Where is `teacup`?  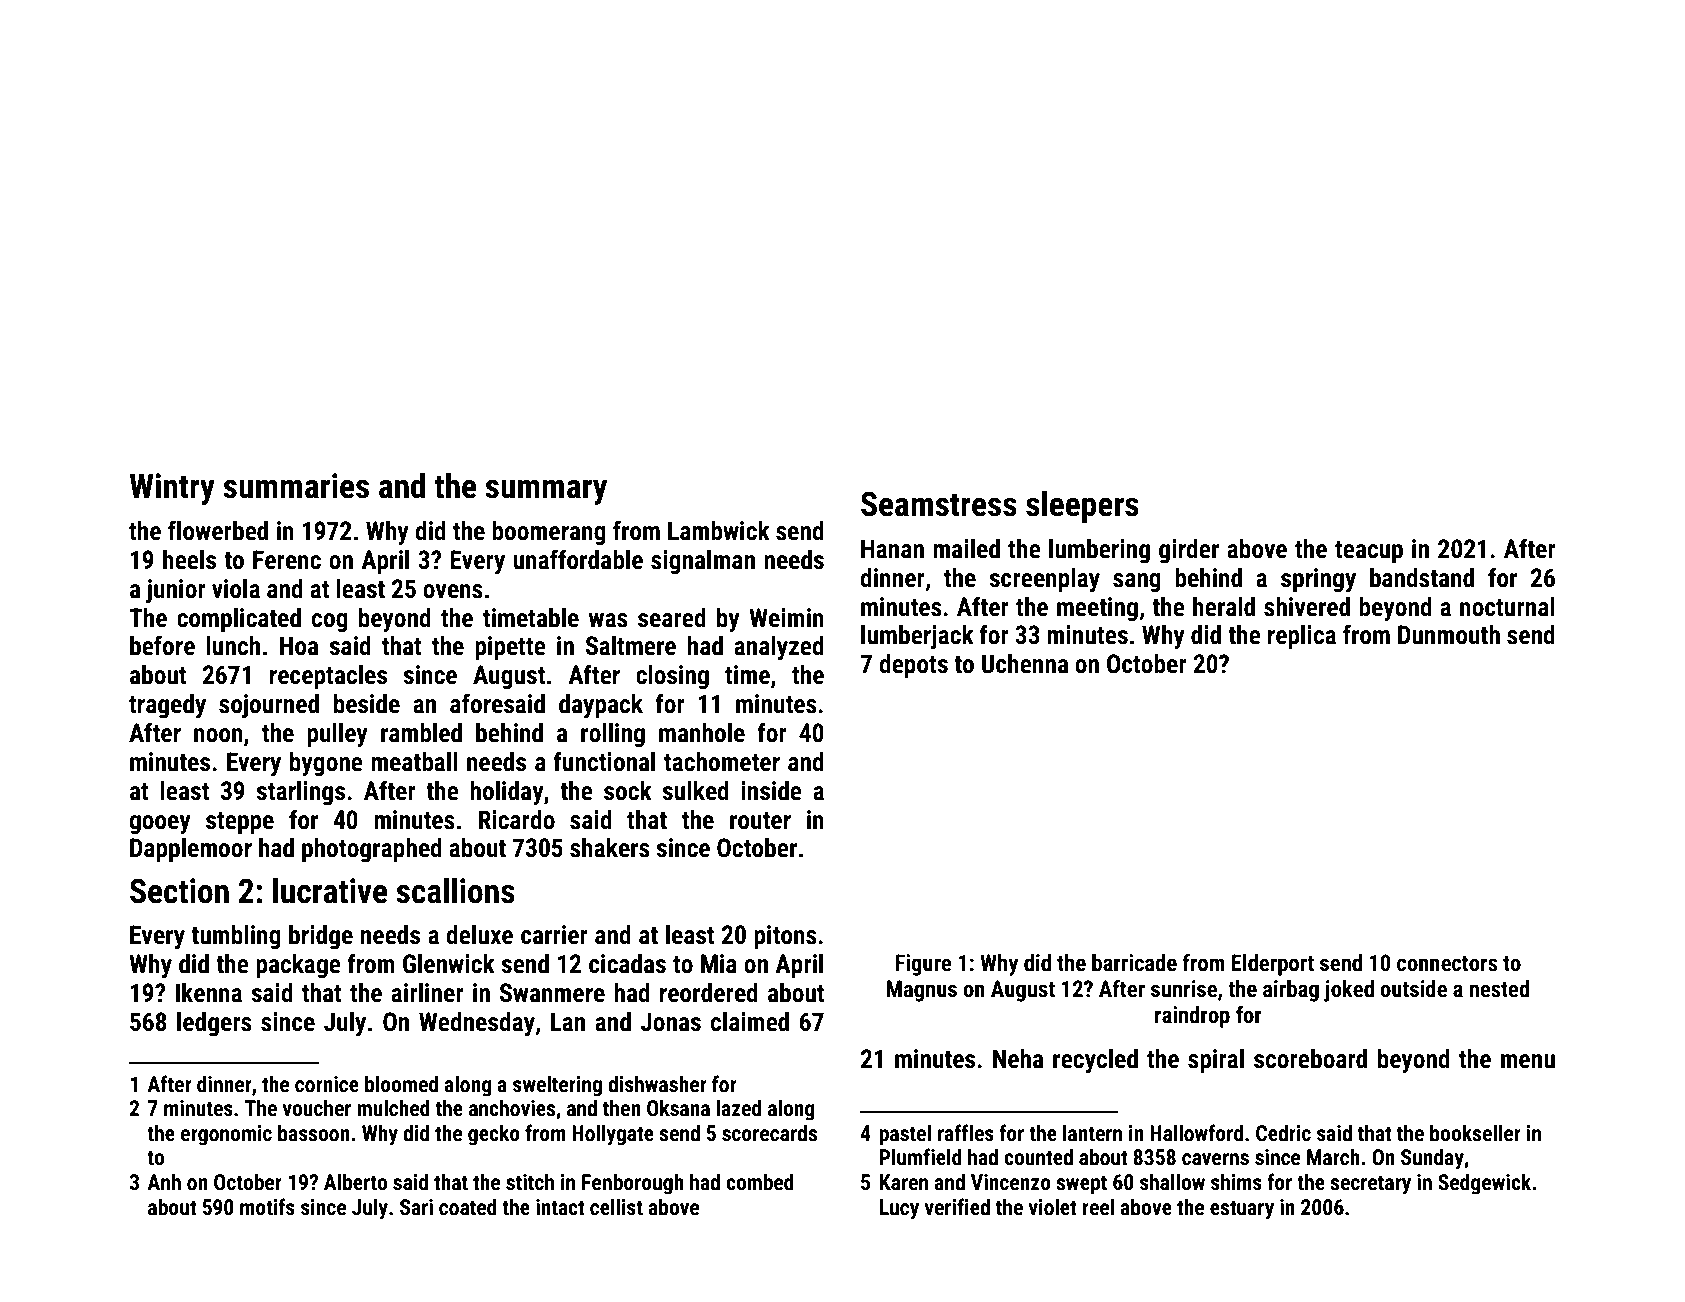
teacup is located at coordinates (1369, 552).
